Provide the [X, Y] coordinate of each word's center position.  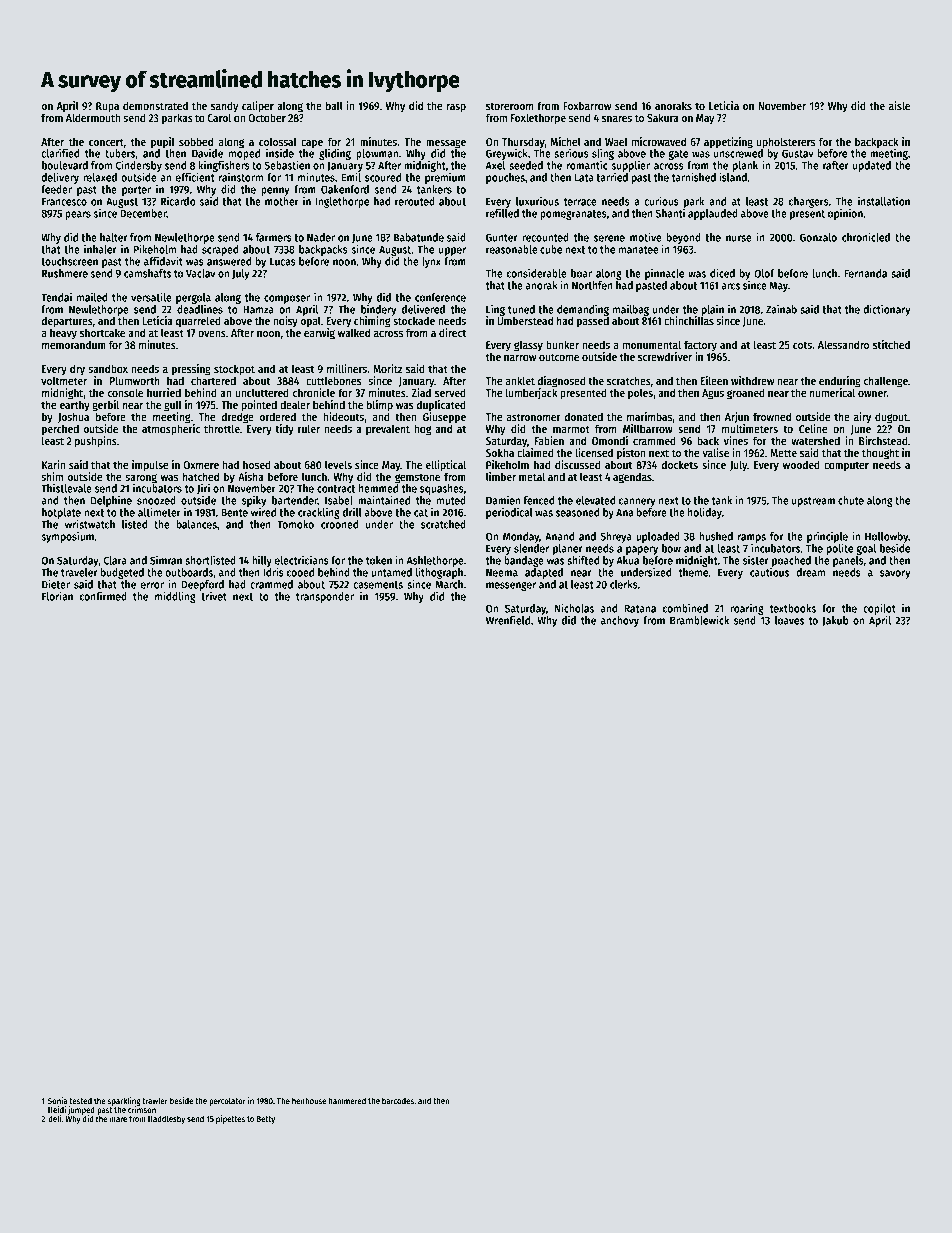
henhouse [309, 1100]
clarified [60, 153]
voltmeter [64, 380]
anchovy [620, 621]
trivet [214, 596]
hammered [347, 1100]
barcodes [398, 1100]
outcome [559, 357]
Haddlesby [166, 1119]
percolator [227, 1102]
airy [862, 418]
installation [884, 201]
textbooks [793, 608]
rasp [456, 108]
